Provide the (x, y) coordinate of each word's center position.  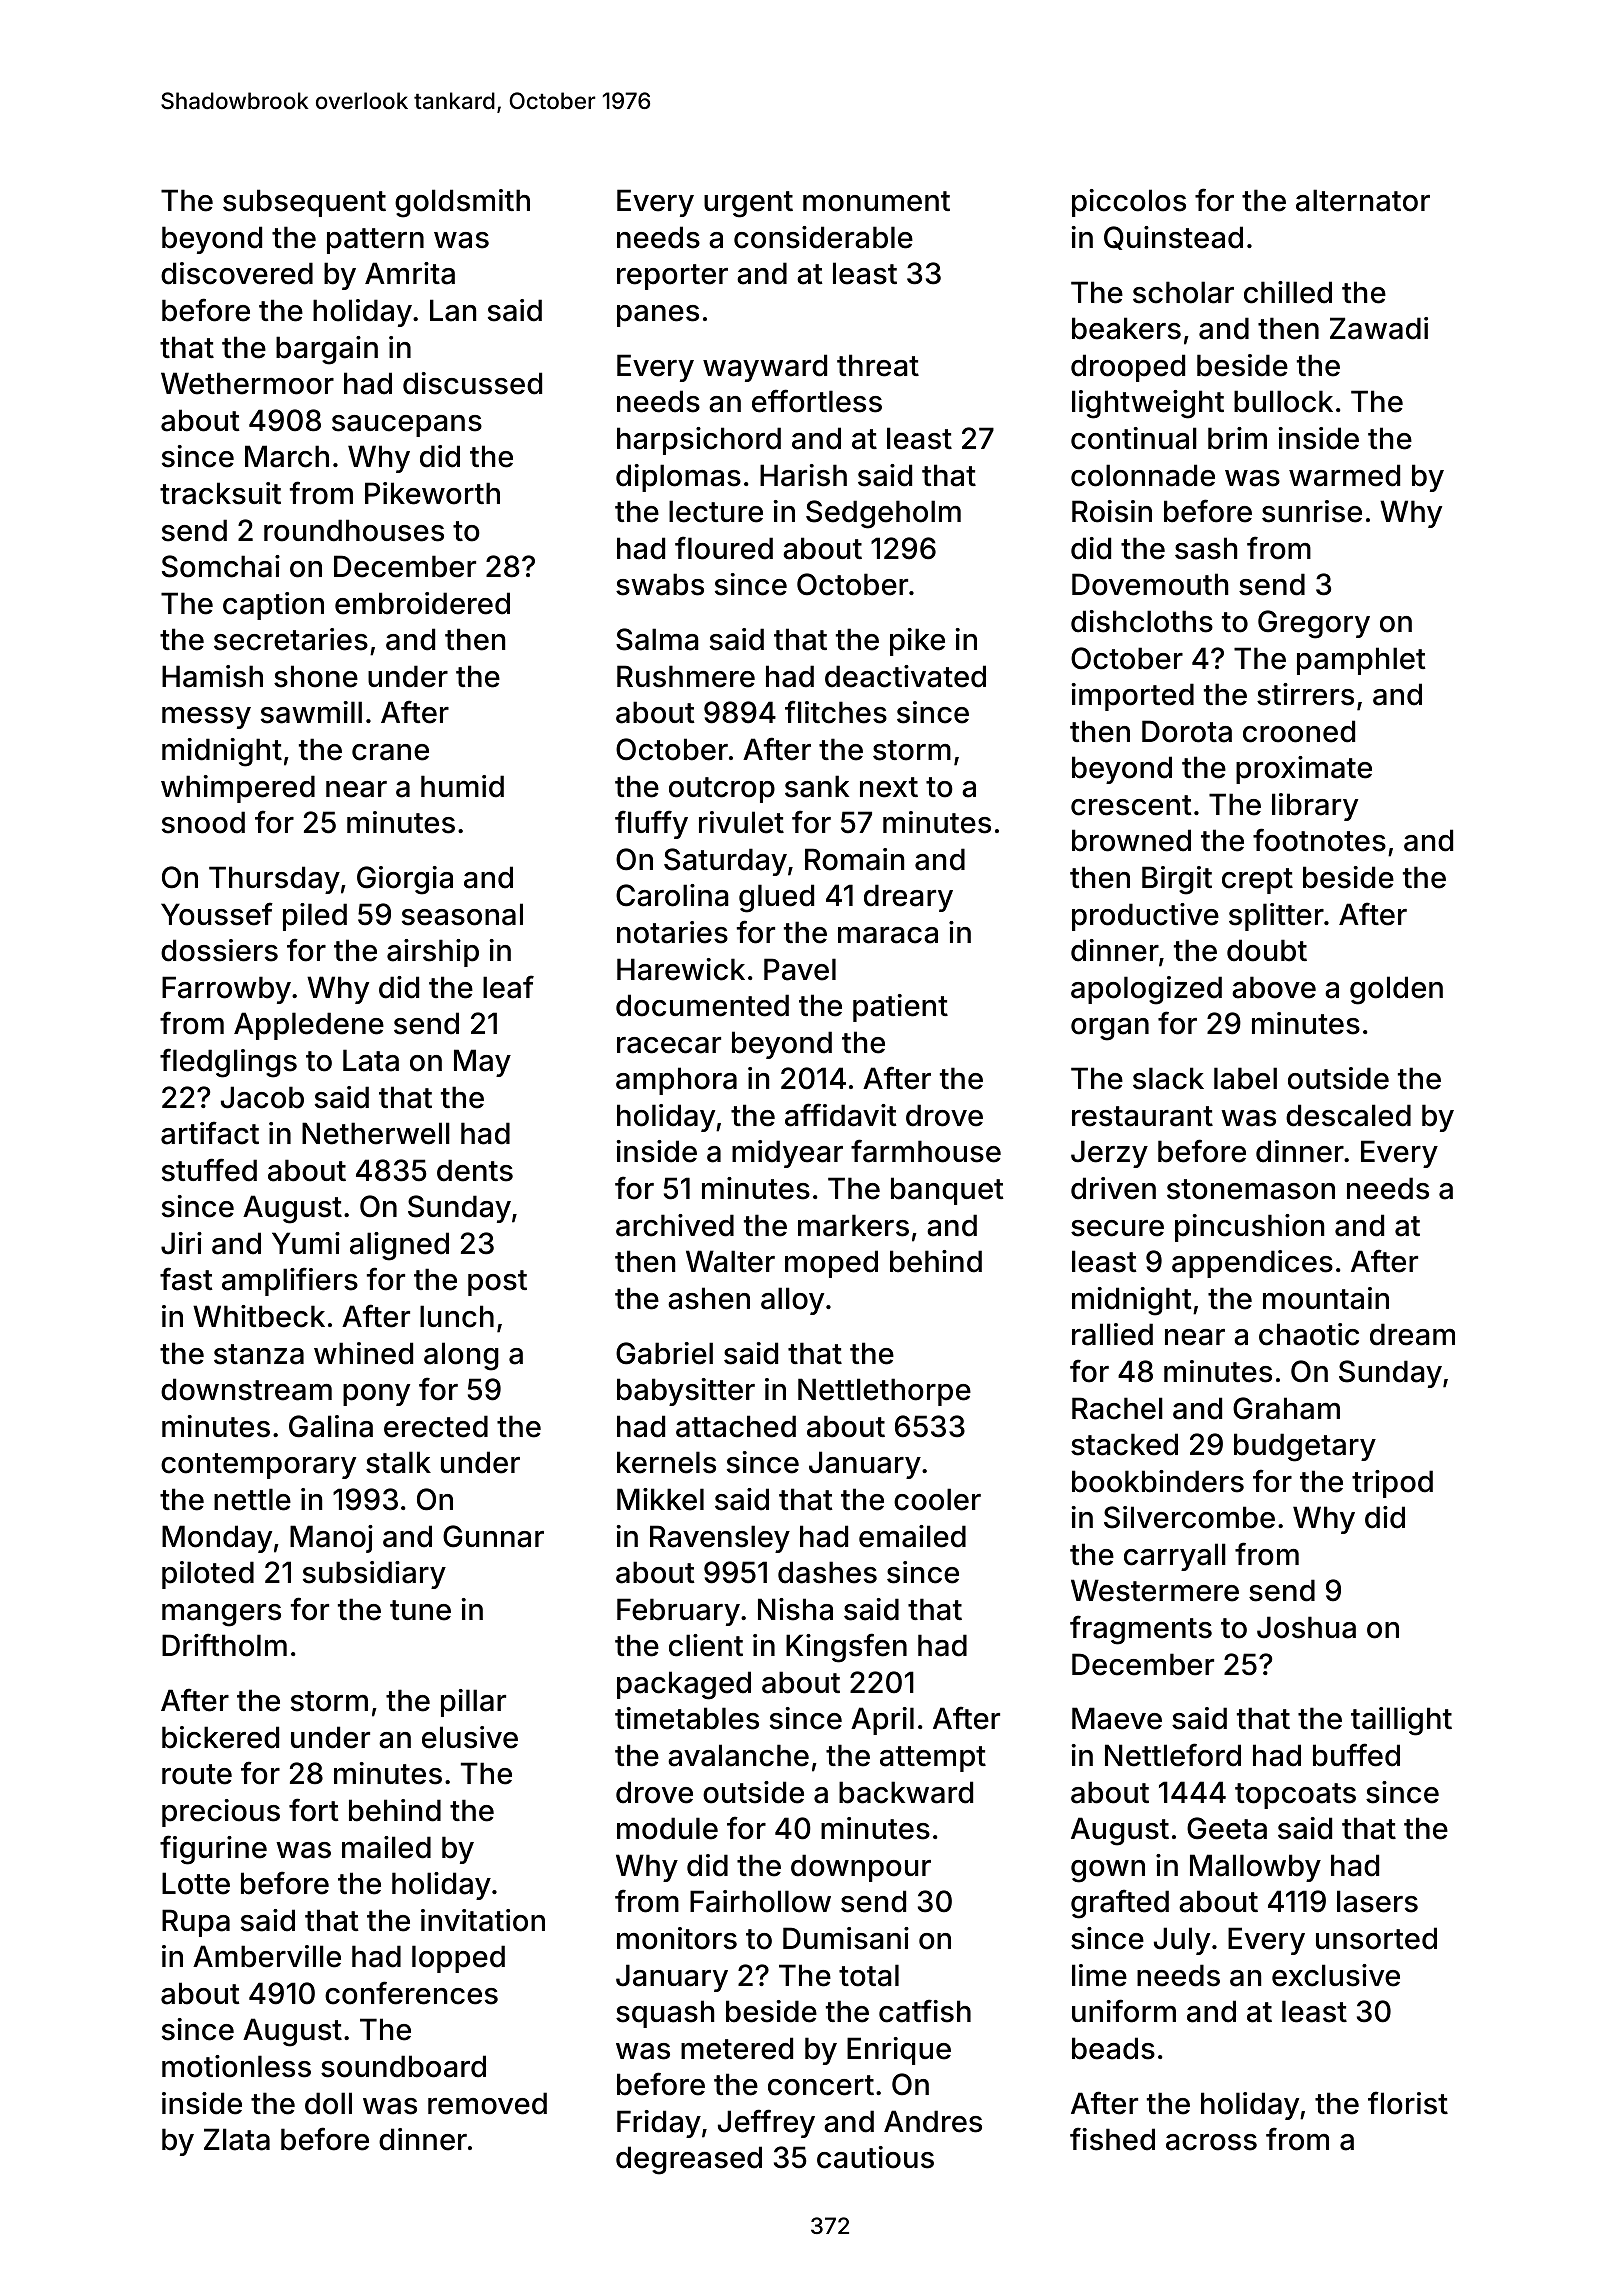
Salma (657, 639)
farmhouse (926, 1151)
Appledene (309, 1026)
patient (900, 1008)
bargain (327, 350)
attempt (933, 1759)
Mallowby (1255, 1868)
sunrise (1312, 511)
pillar (473, 1703)
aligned (399, 1246)
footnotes (1319, 840)
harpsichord (699, 441)
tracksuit (220, 493)
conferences (411, 1993)
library (1315, 807)
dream (1412, 1334)
